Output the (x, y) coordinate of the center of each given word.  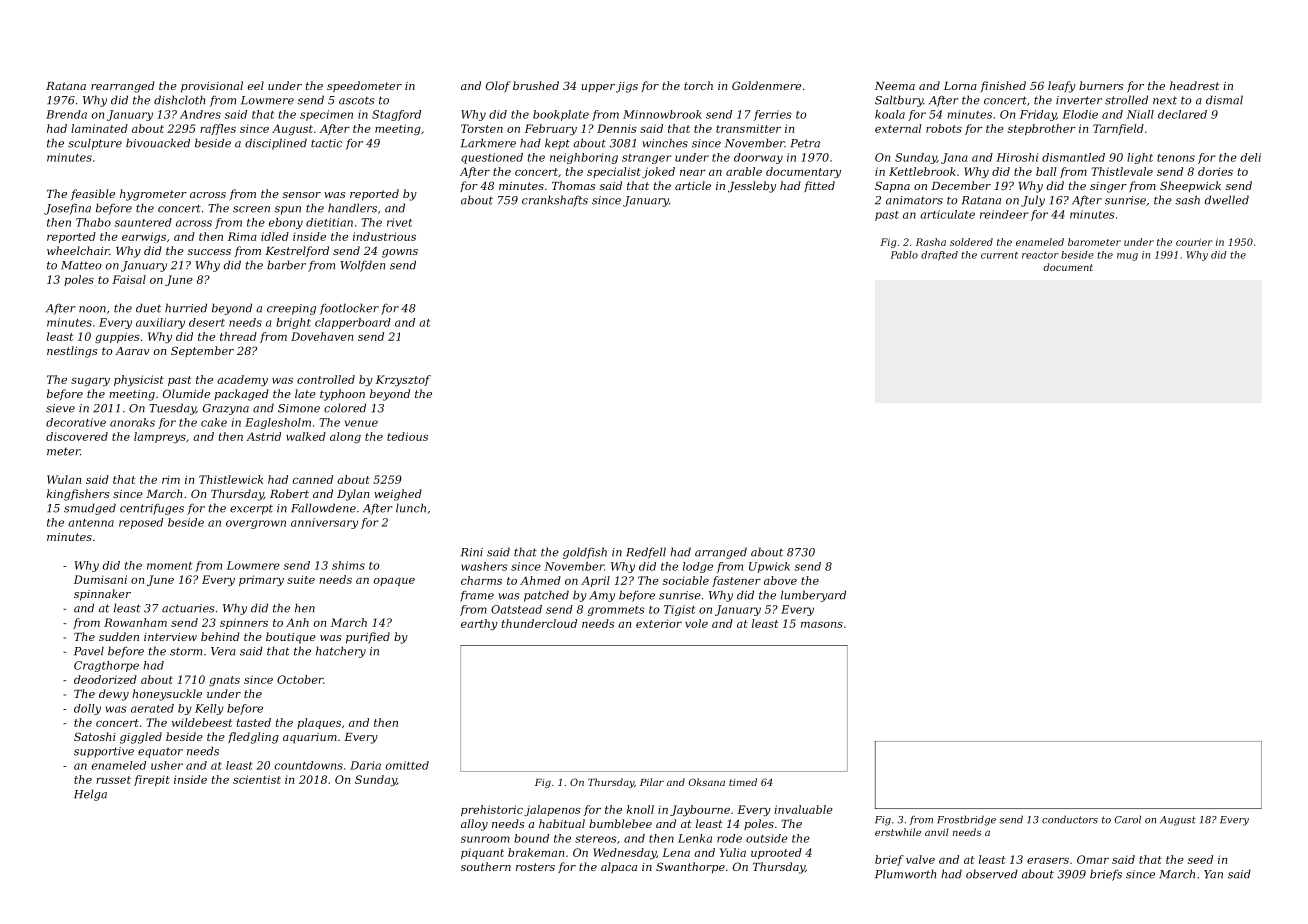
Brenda (66, 114)
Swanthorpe (690, 868)
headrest (1195, 85)
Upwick (769, 567)
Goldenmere (766, 85)
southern (486, 866)
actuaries (188, 608)
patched (546, 596)
